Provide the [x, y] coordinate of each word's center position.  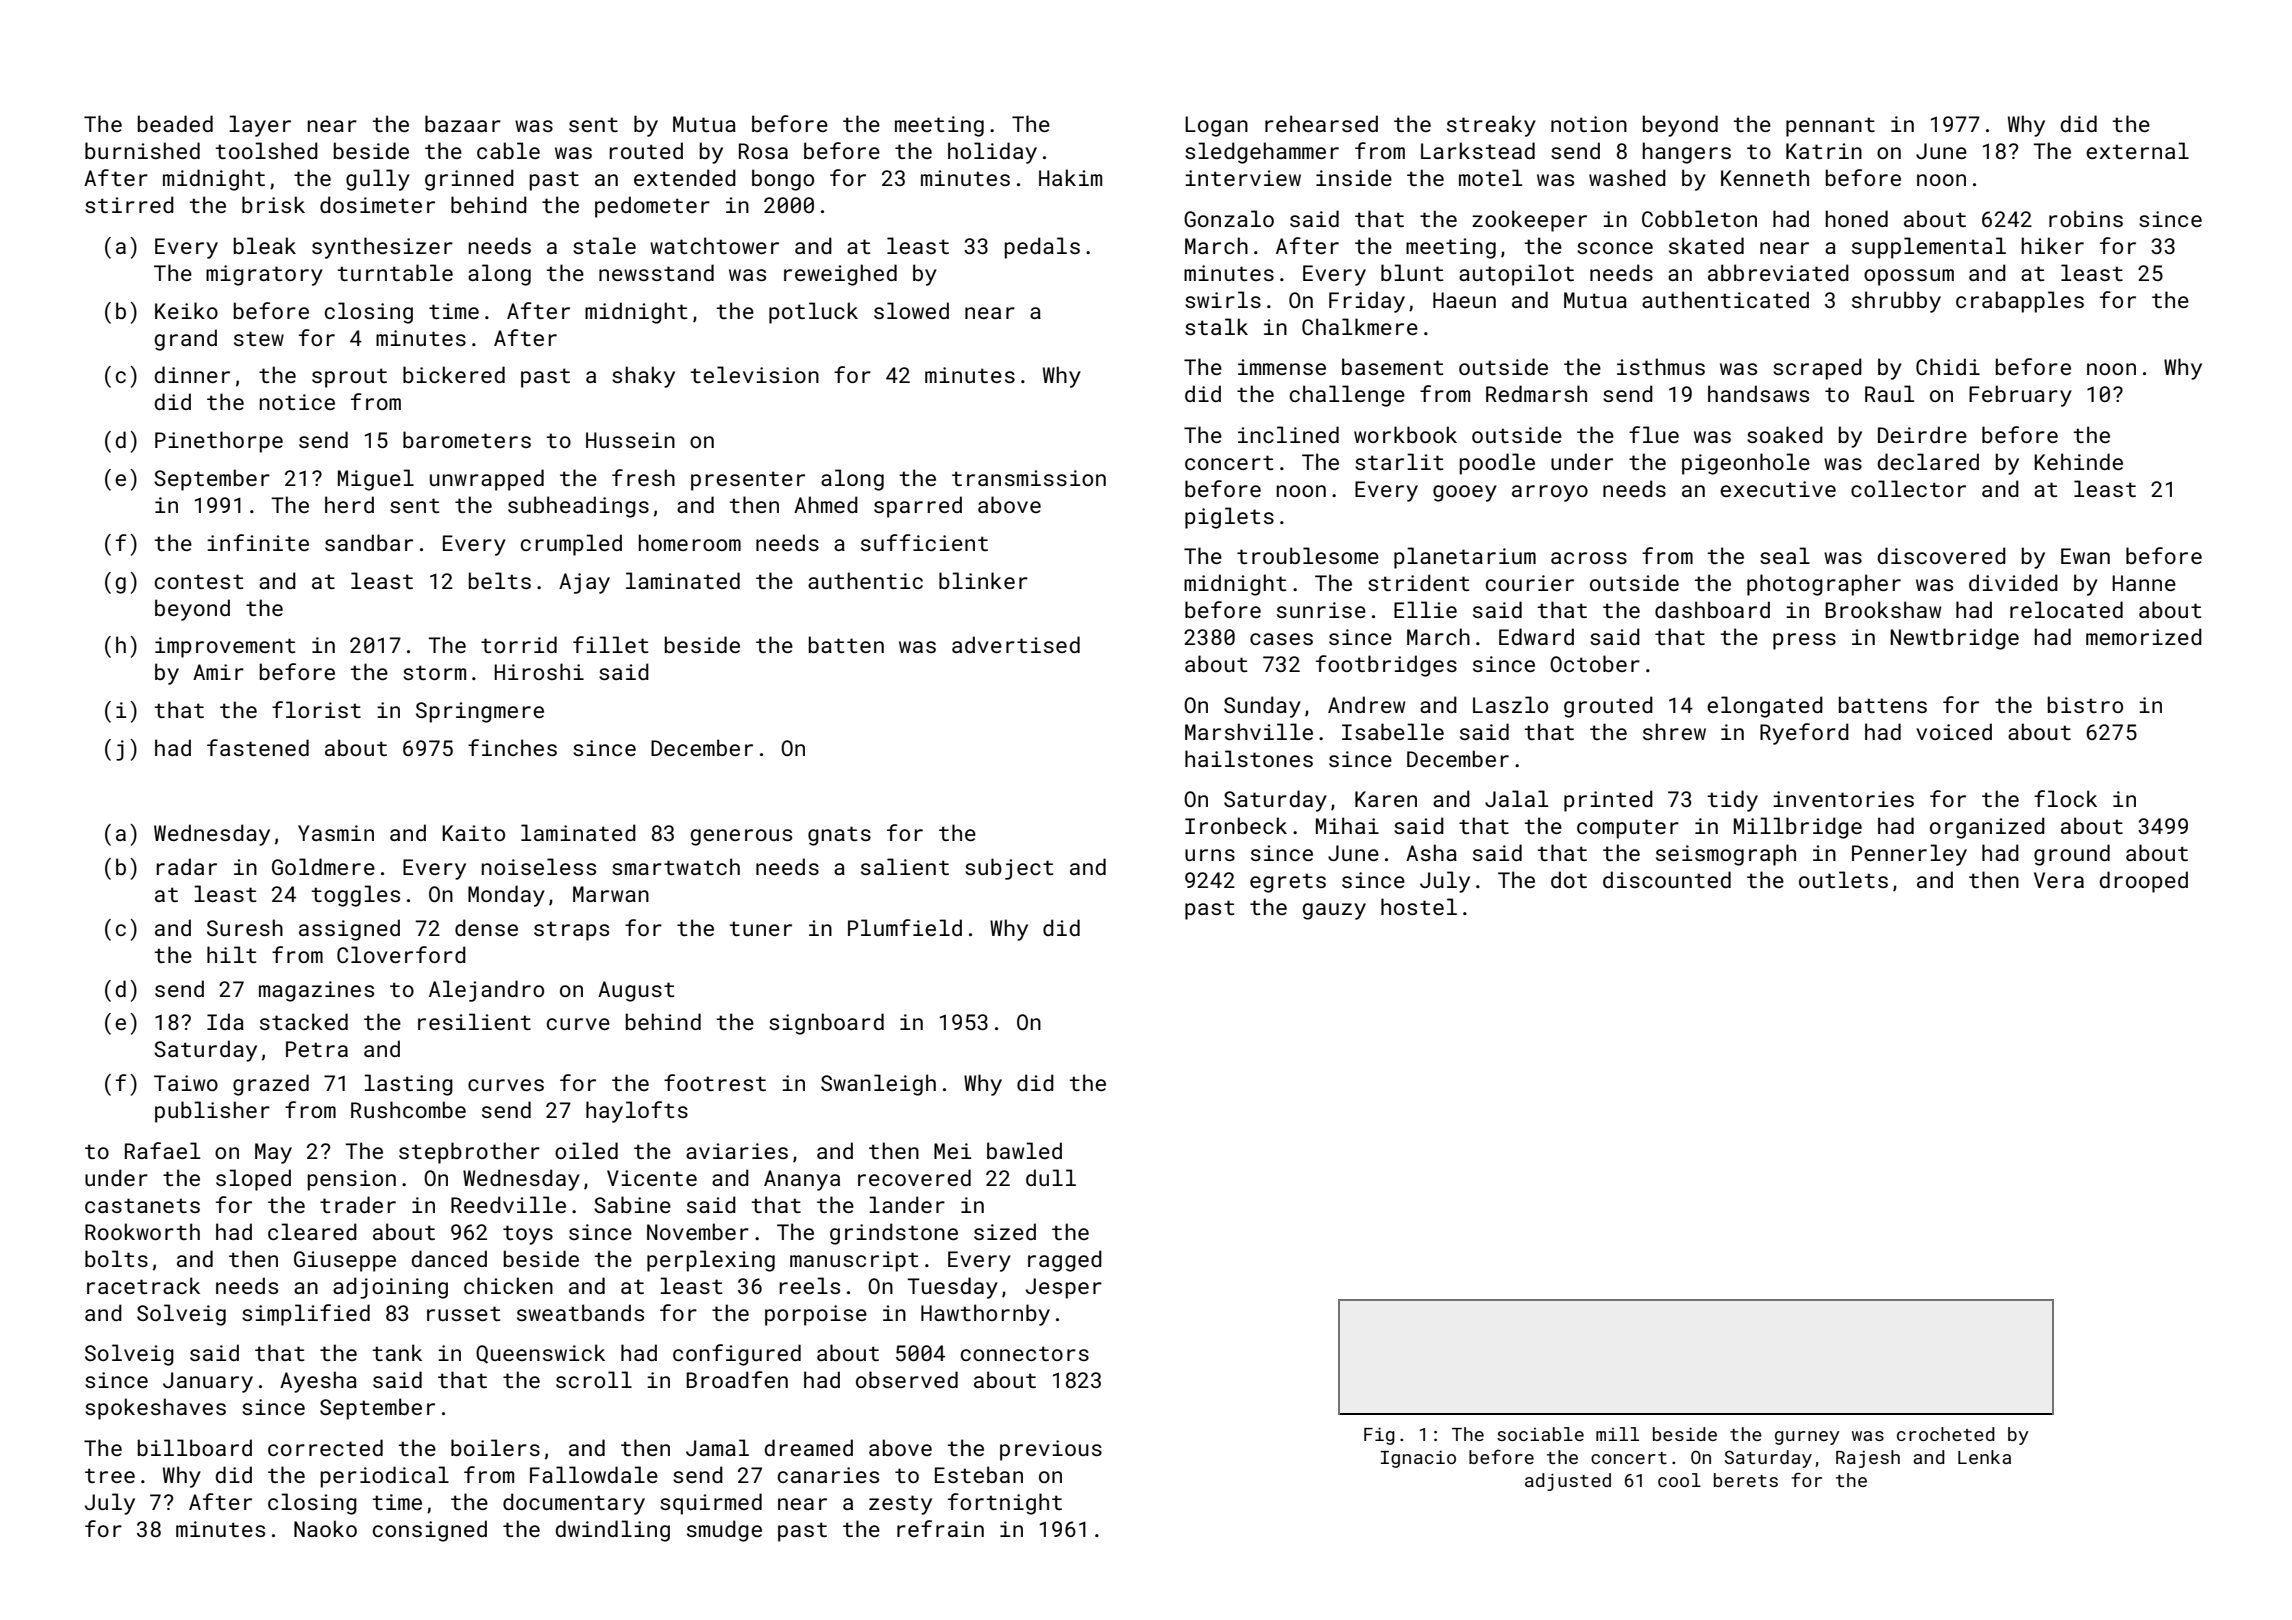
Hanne [2144, 583]
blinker [983, 580]
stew [259, 338]
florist [316, 709]
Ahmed [826, 504]
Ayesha [318, 1382]
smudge [724, 1531]
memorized [2144, 636]
